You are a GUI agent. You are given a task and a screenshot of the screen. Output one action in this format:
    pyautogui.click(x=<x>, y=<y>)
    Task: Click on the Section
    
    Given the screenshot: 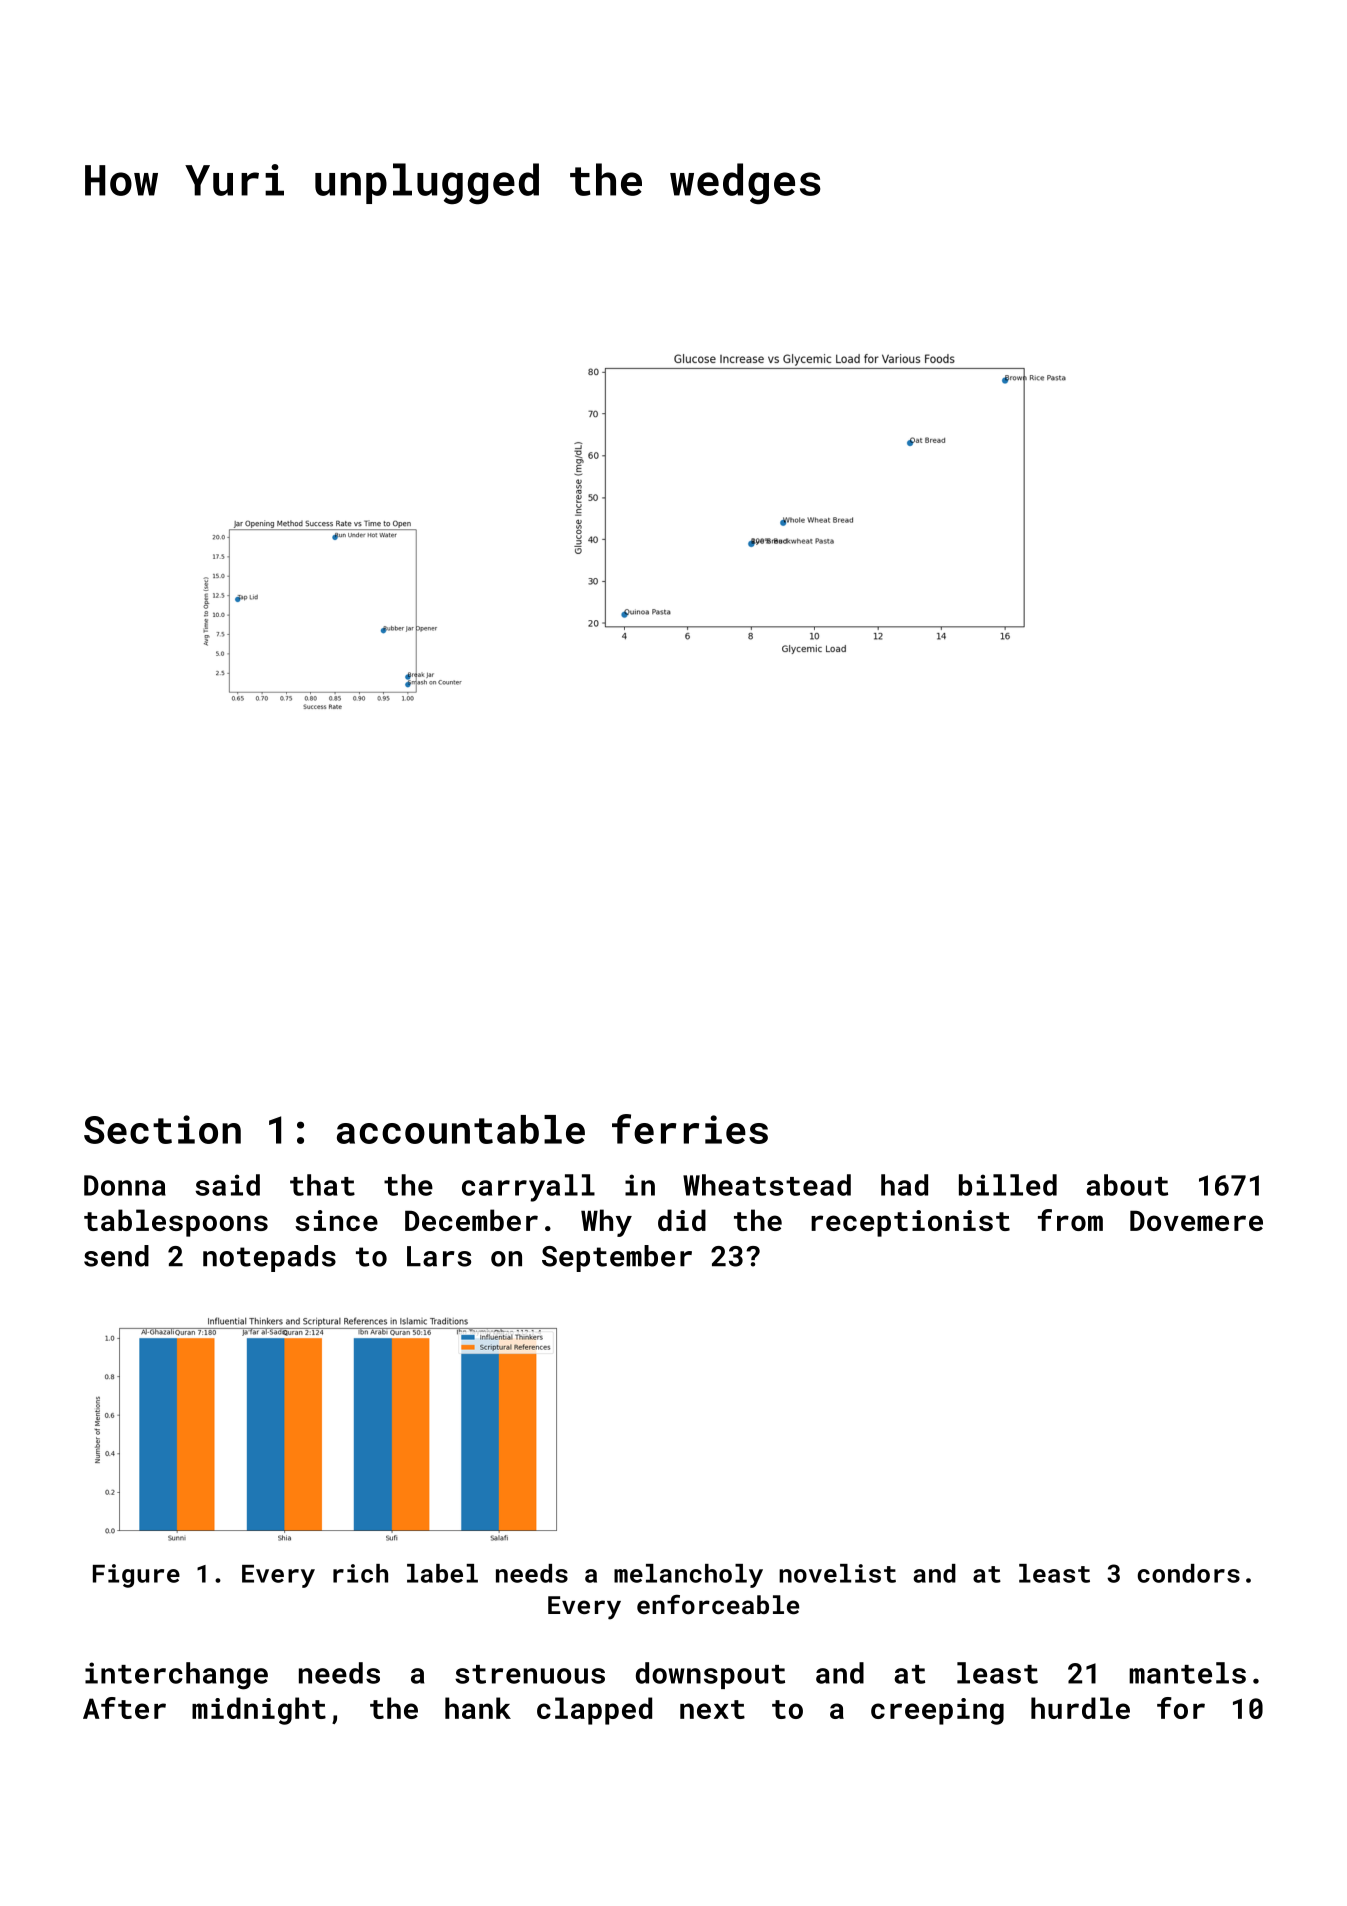 What is the action you would take?
    pyautogui.click(x=162, y=1129)
